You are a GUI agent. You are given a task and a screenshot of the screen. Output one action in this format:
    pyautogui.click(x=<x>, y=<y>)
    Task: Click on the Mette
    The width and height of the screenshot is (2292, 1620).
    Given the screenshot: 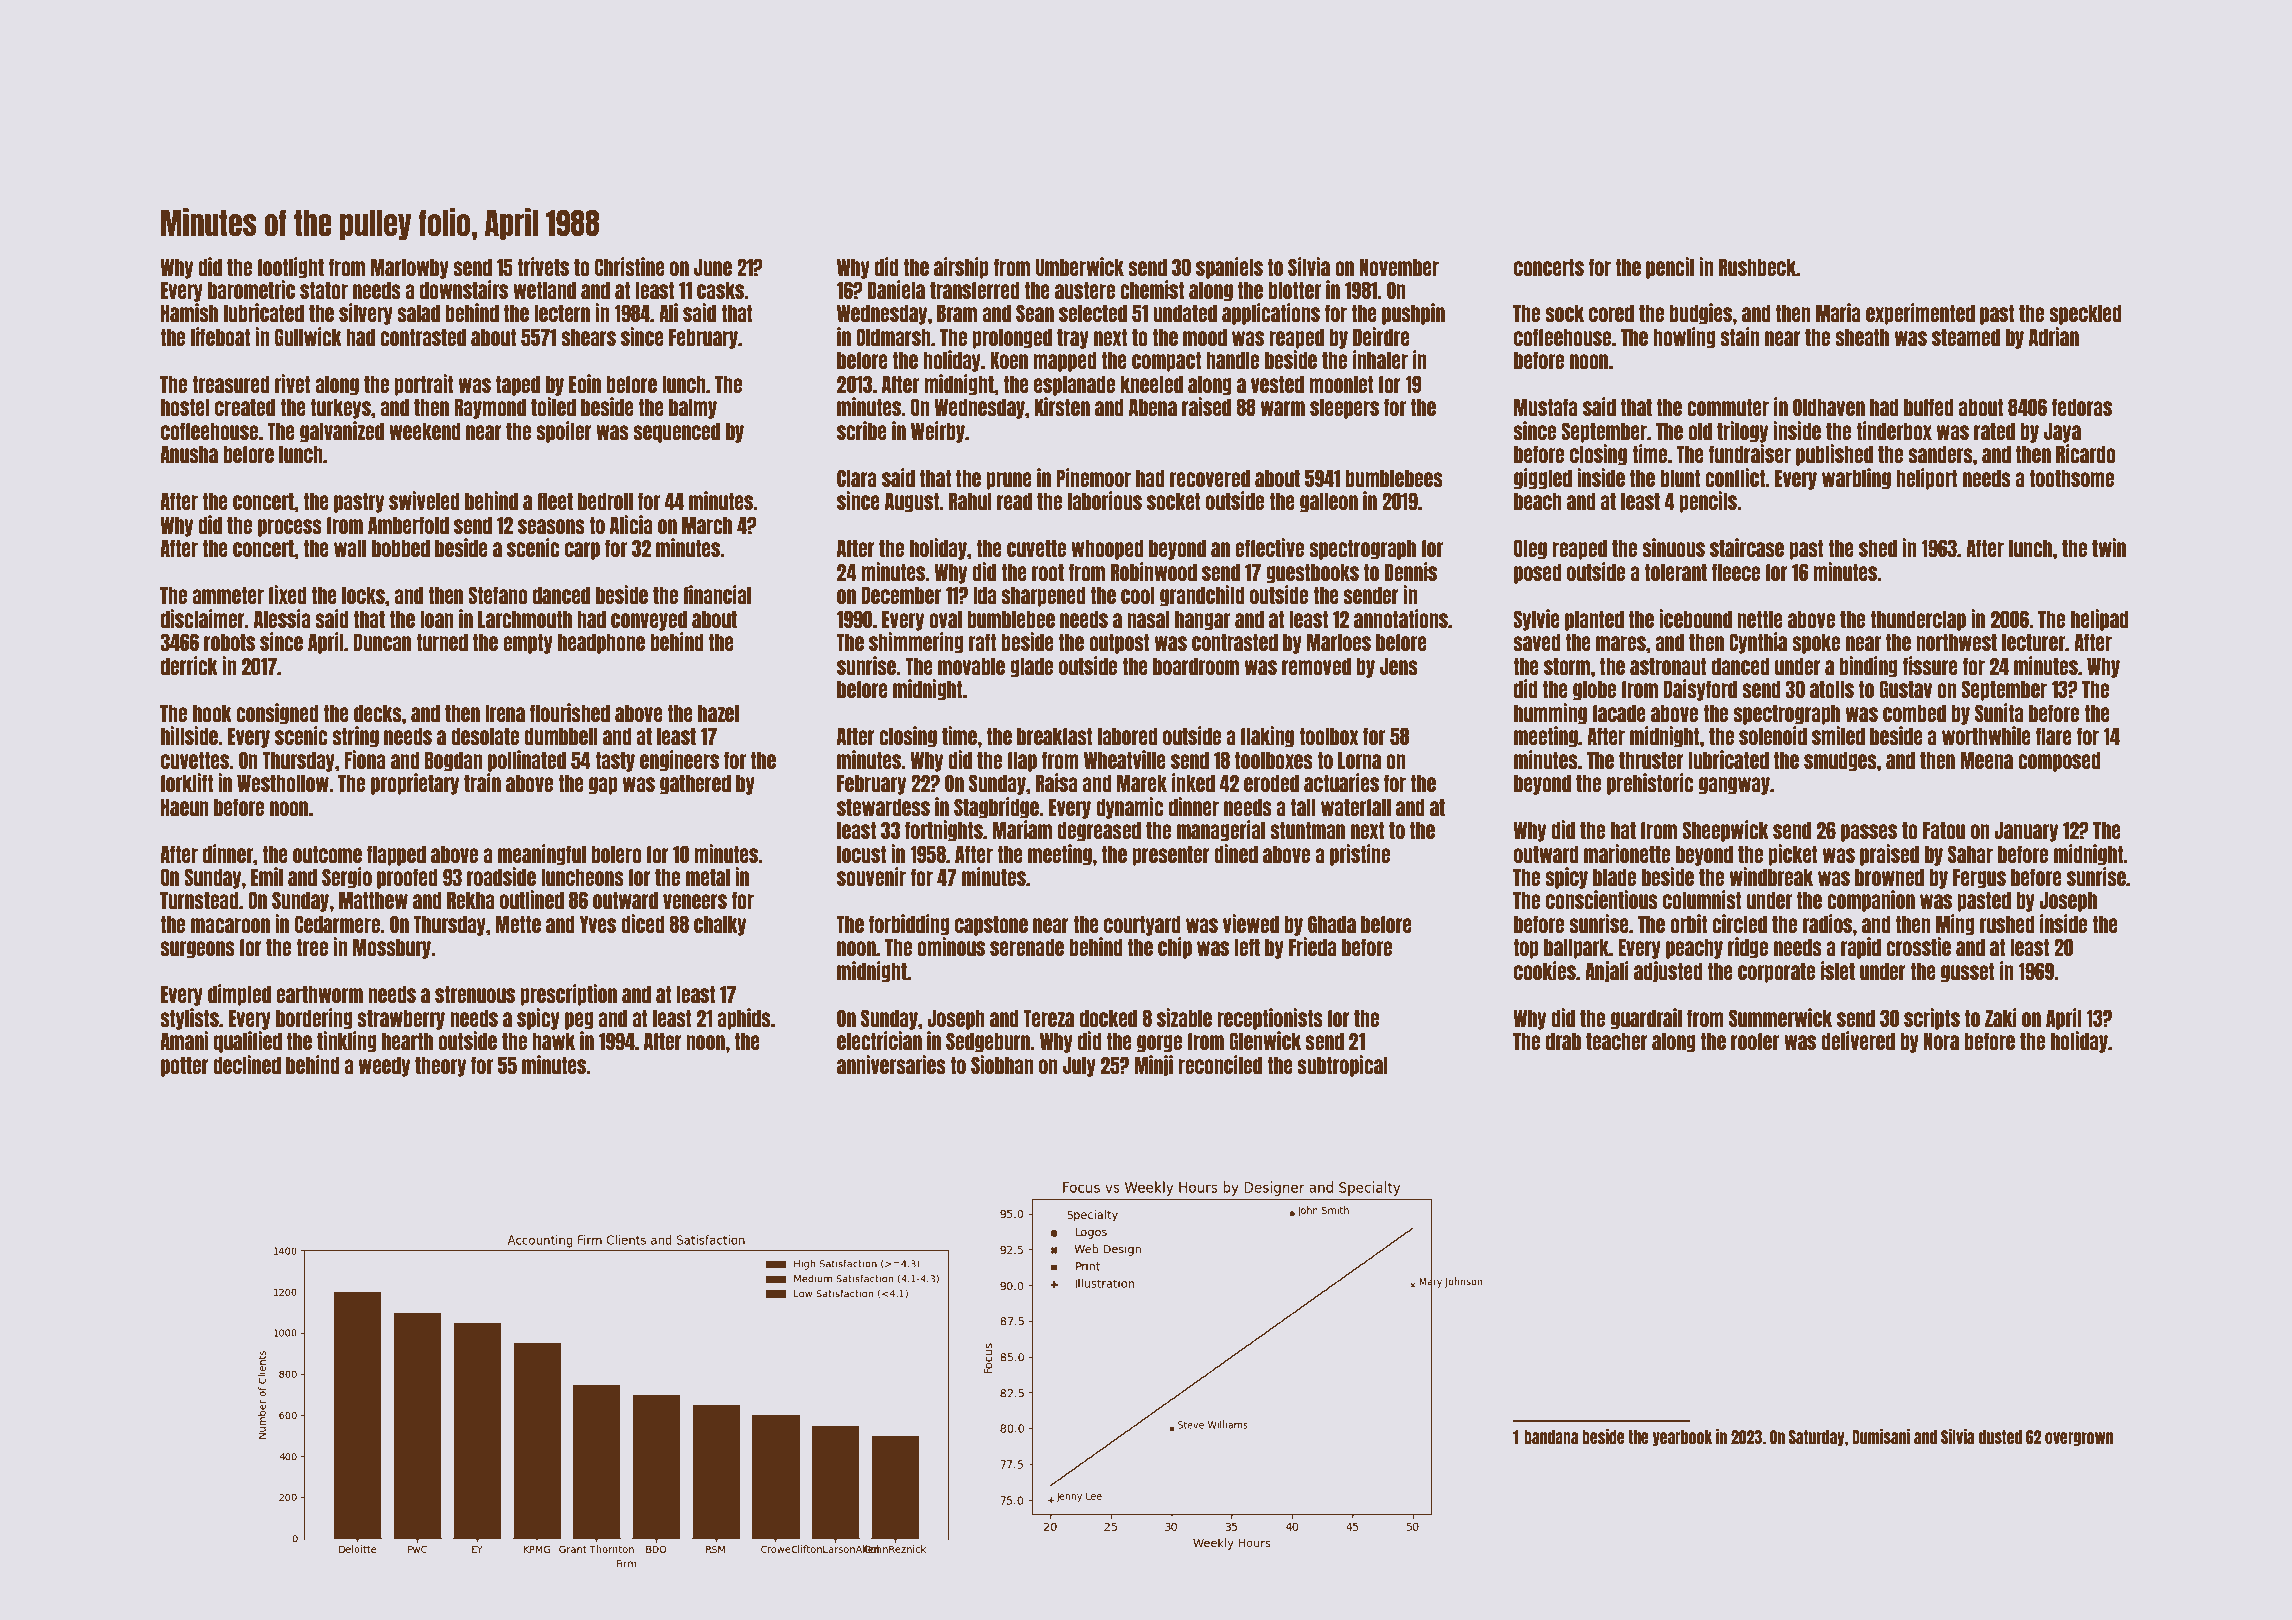 What is the action you would take?
    pyautogui.click(x=518, y=924)
